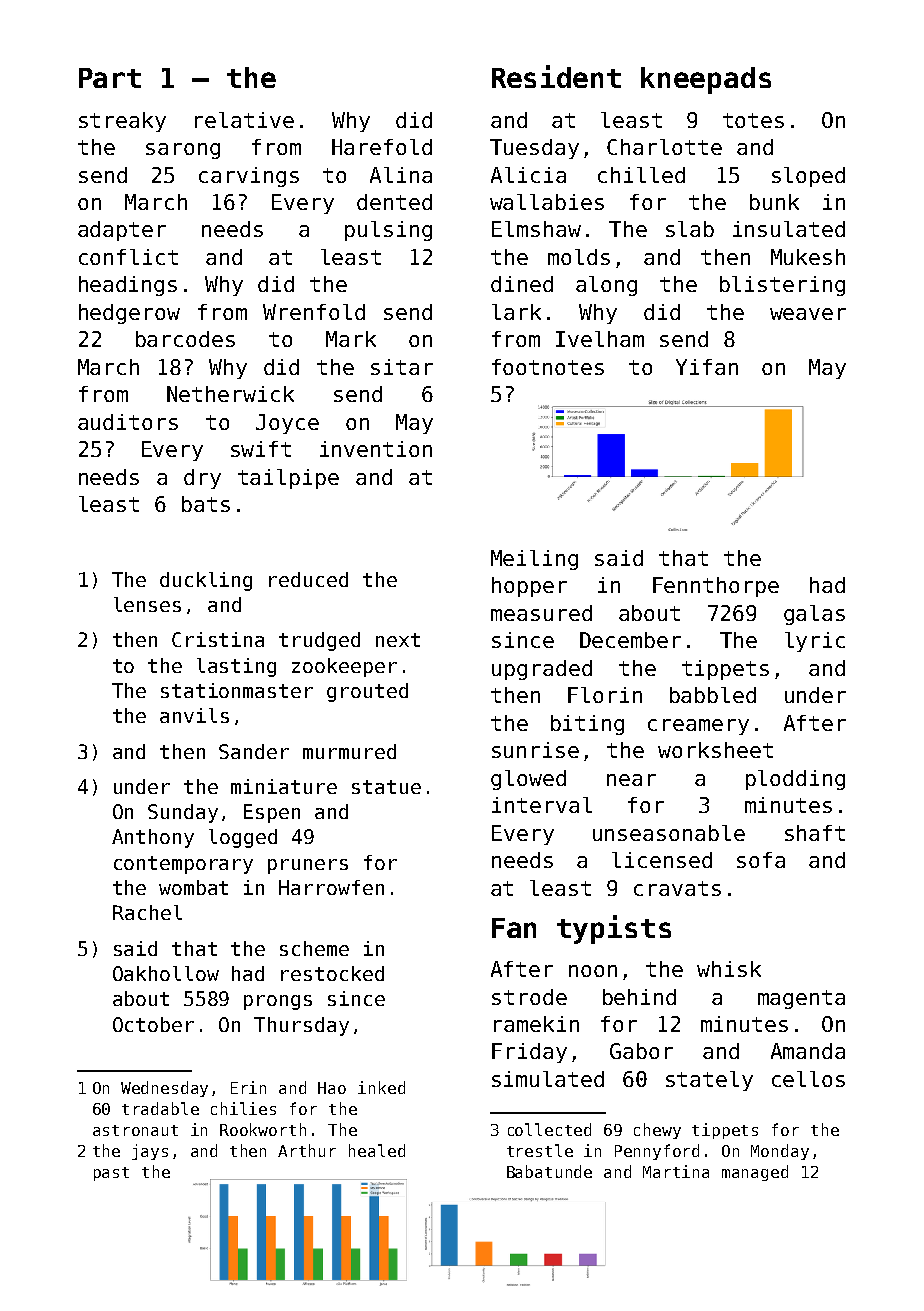 The image size is (924, 1311). I want to click on Netherwick, so click(230, 394).
